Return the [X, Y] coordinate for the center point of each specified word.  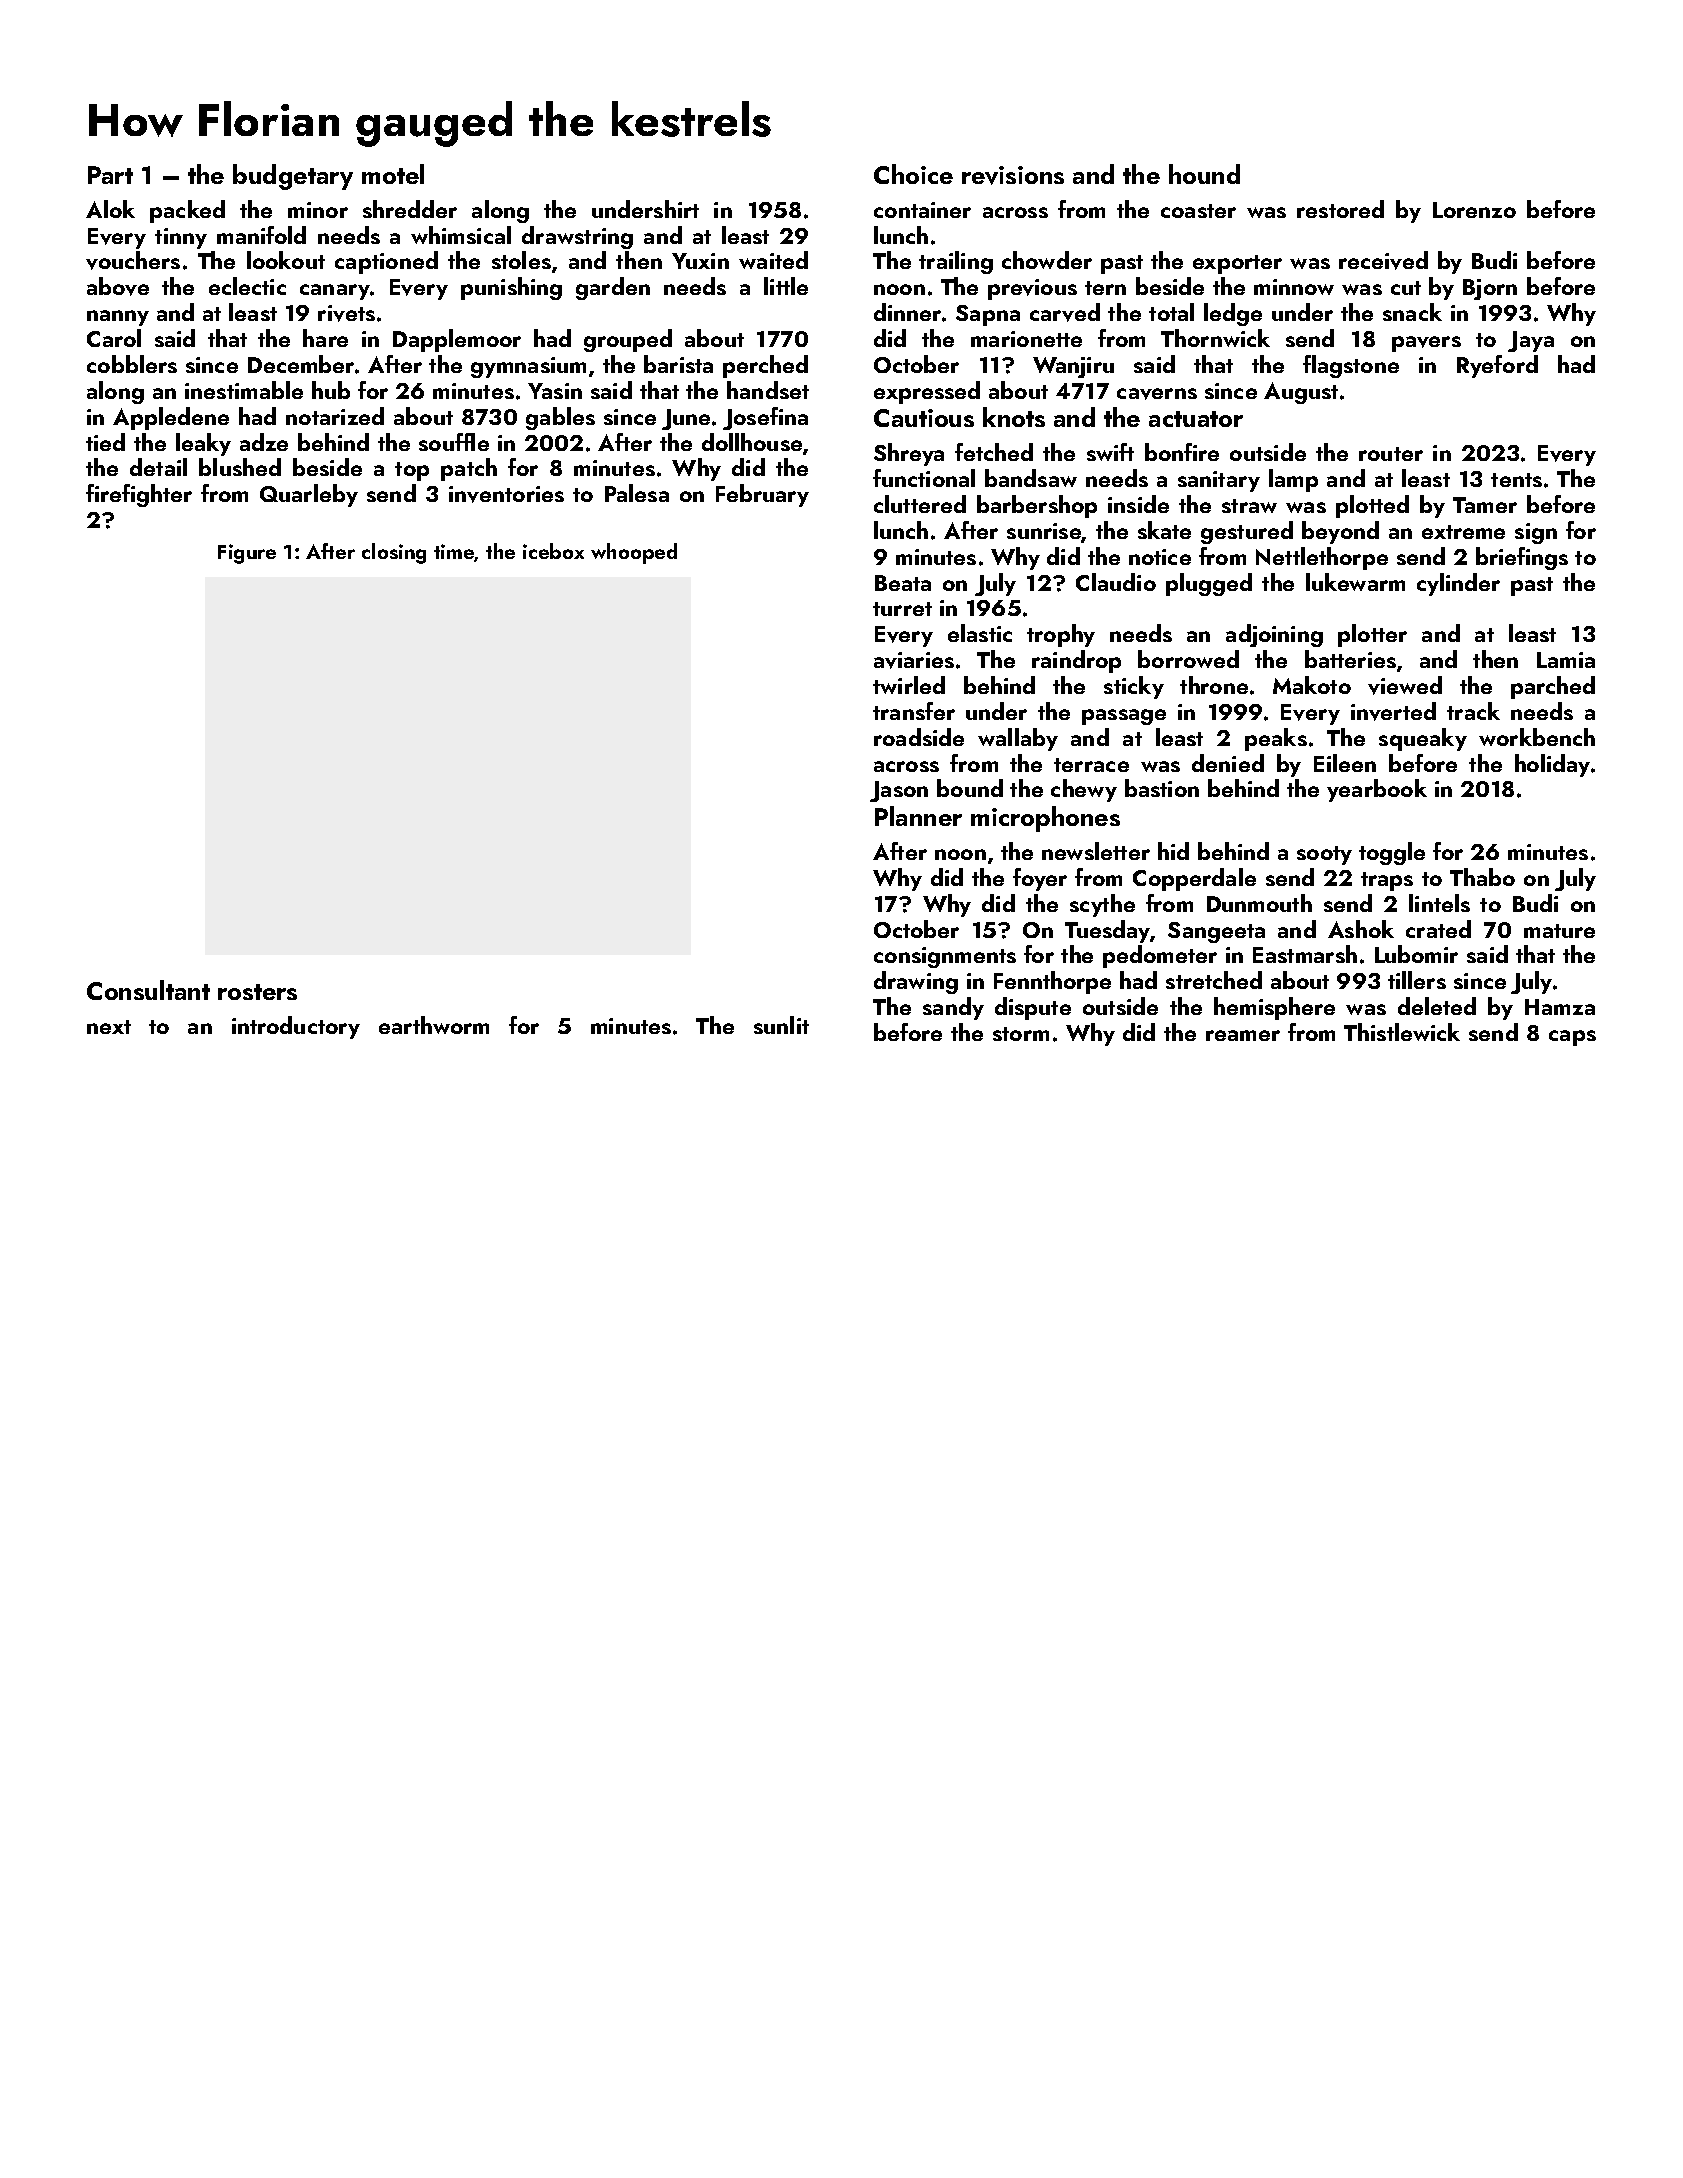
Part [110, 175]
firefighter [139, 495]
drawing [916, 982]
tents [1516, 480]
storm [1021, 1034]
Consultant [148, 990]
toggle [1392, 853]
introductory [296, 1027]
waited [773, 260]
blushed [240, 467]
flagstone [1351, 366]
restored [1340, 209]
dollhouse [752, 442]
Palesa [637, 493]
